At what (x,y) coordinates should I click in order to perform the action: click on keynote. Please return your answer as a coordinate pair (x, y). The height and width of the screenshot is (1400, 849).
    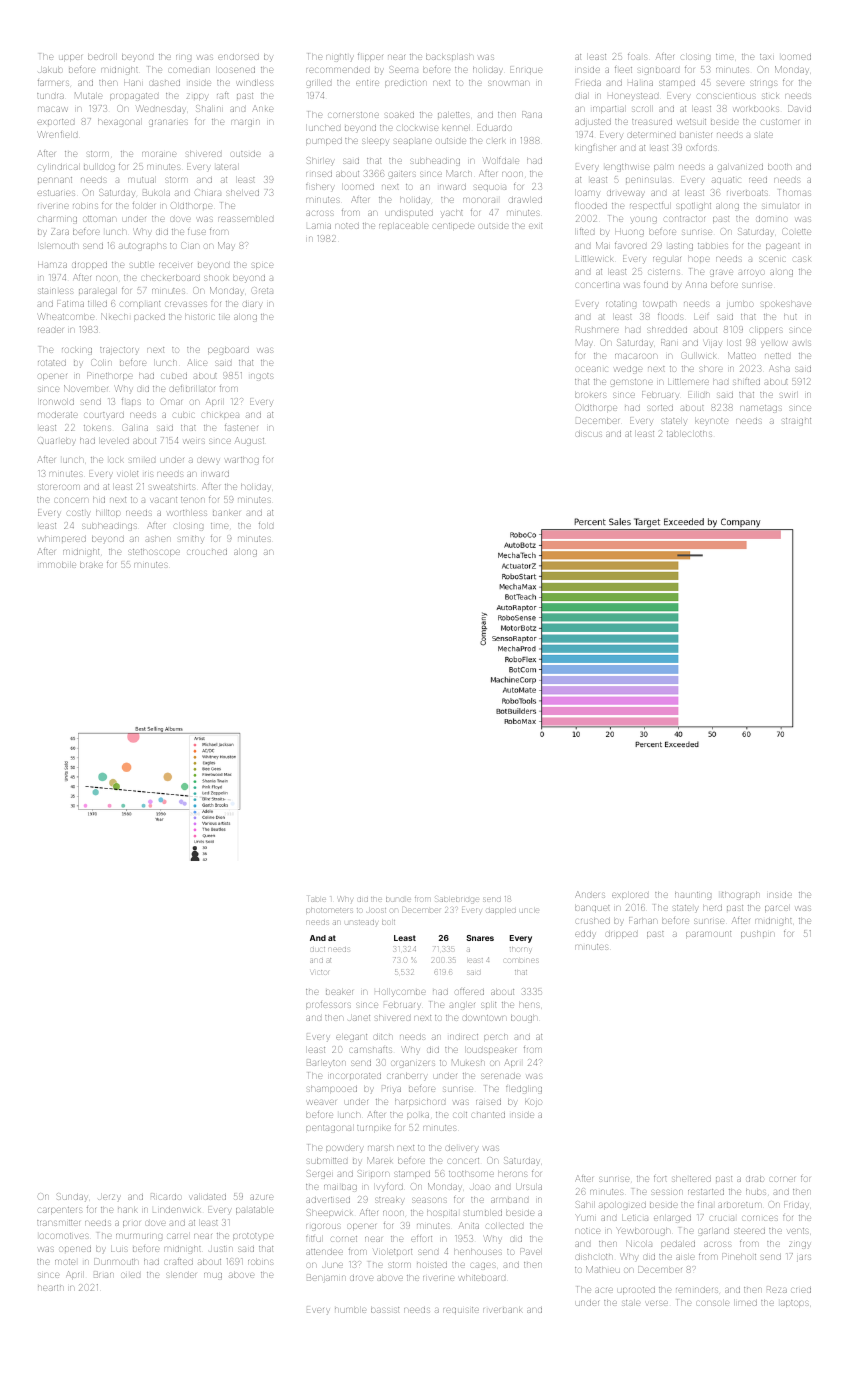
    Looking at the image, I should click on (711, 422).
